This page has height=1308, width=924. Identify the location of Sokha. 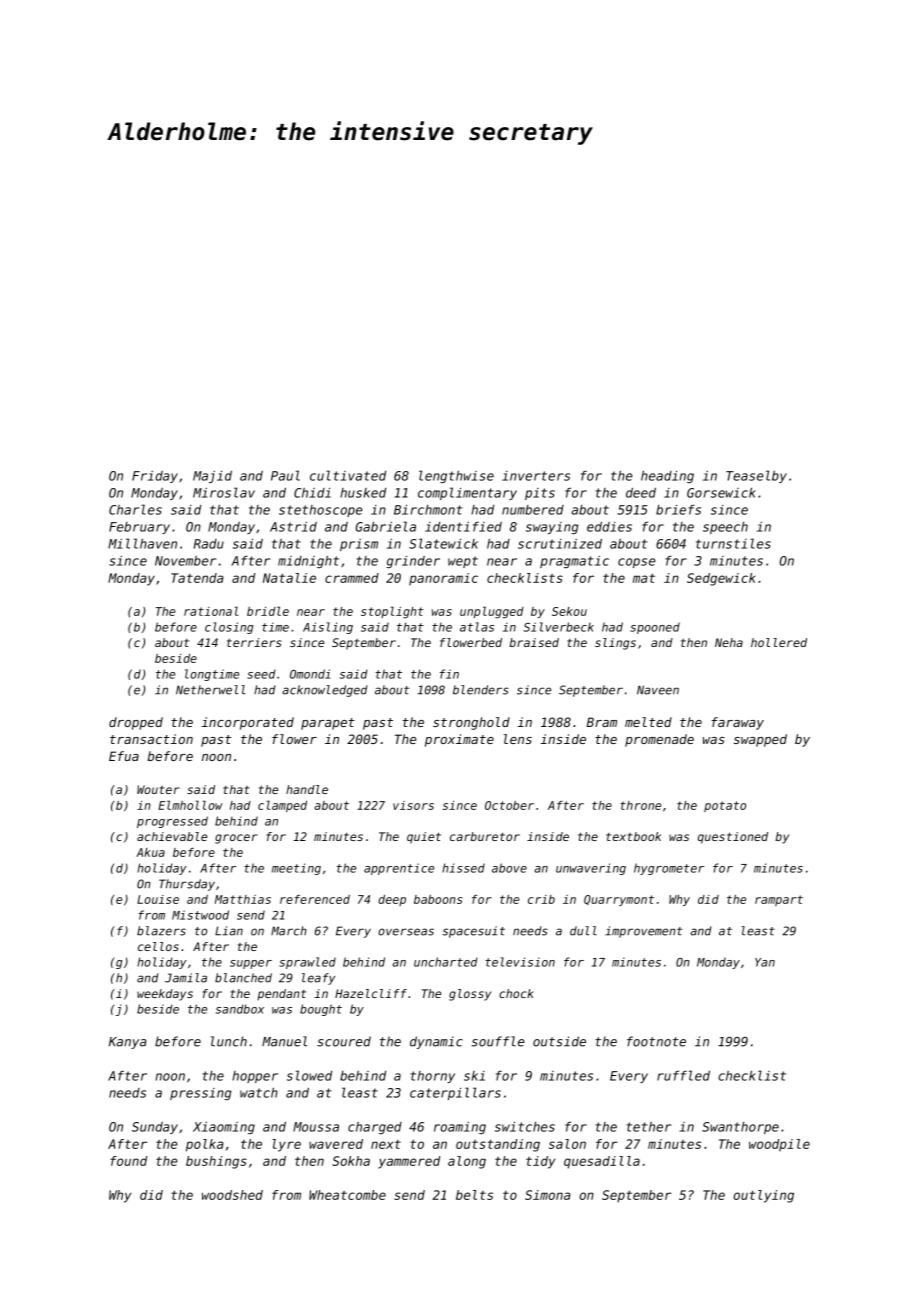
(351, 1161).
